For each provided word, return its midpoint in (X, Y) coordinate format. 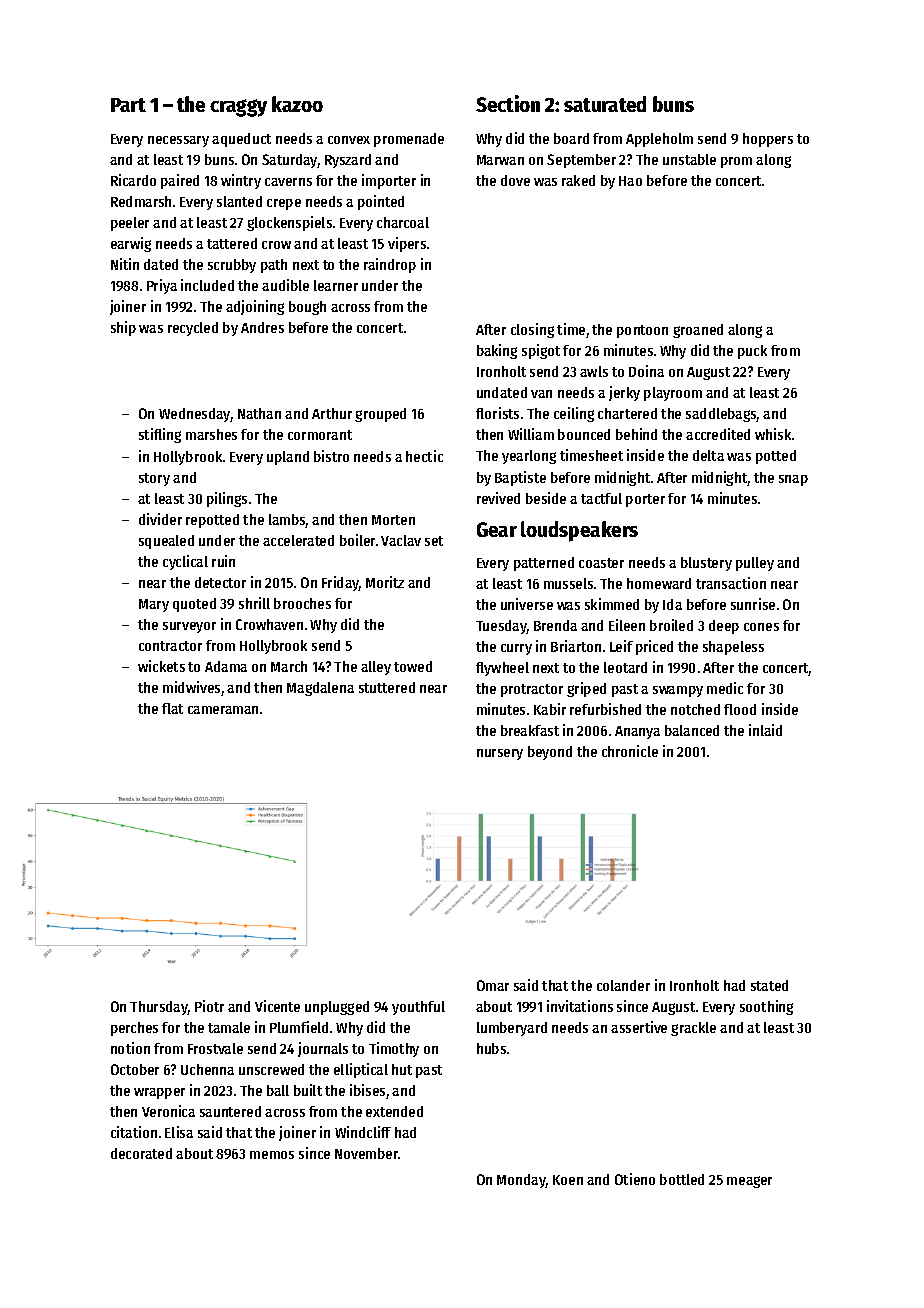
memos (272, 1155)
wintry (241, 181)
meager (749, 1182)
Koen (568, 1180)
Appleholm (659, 140)
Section (508, 103)
